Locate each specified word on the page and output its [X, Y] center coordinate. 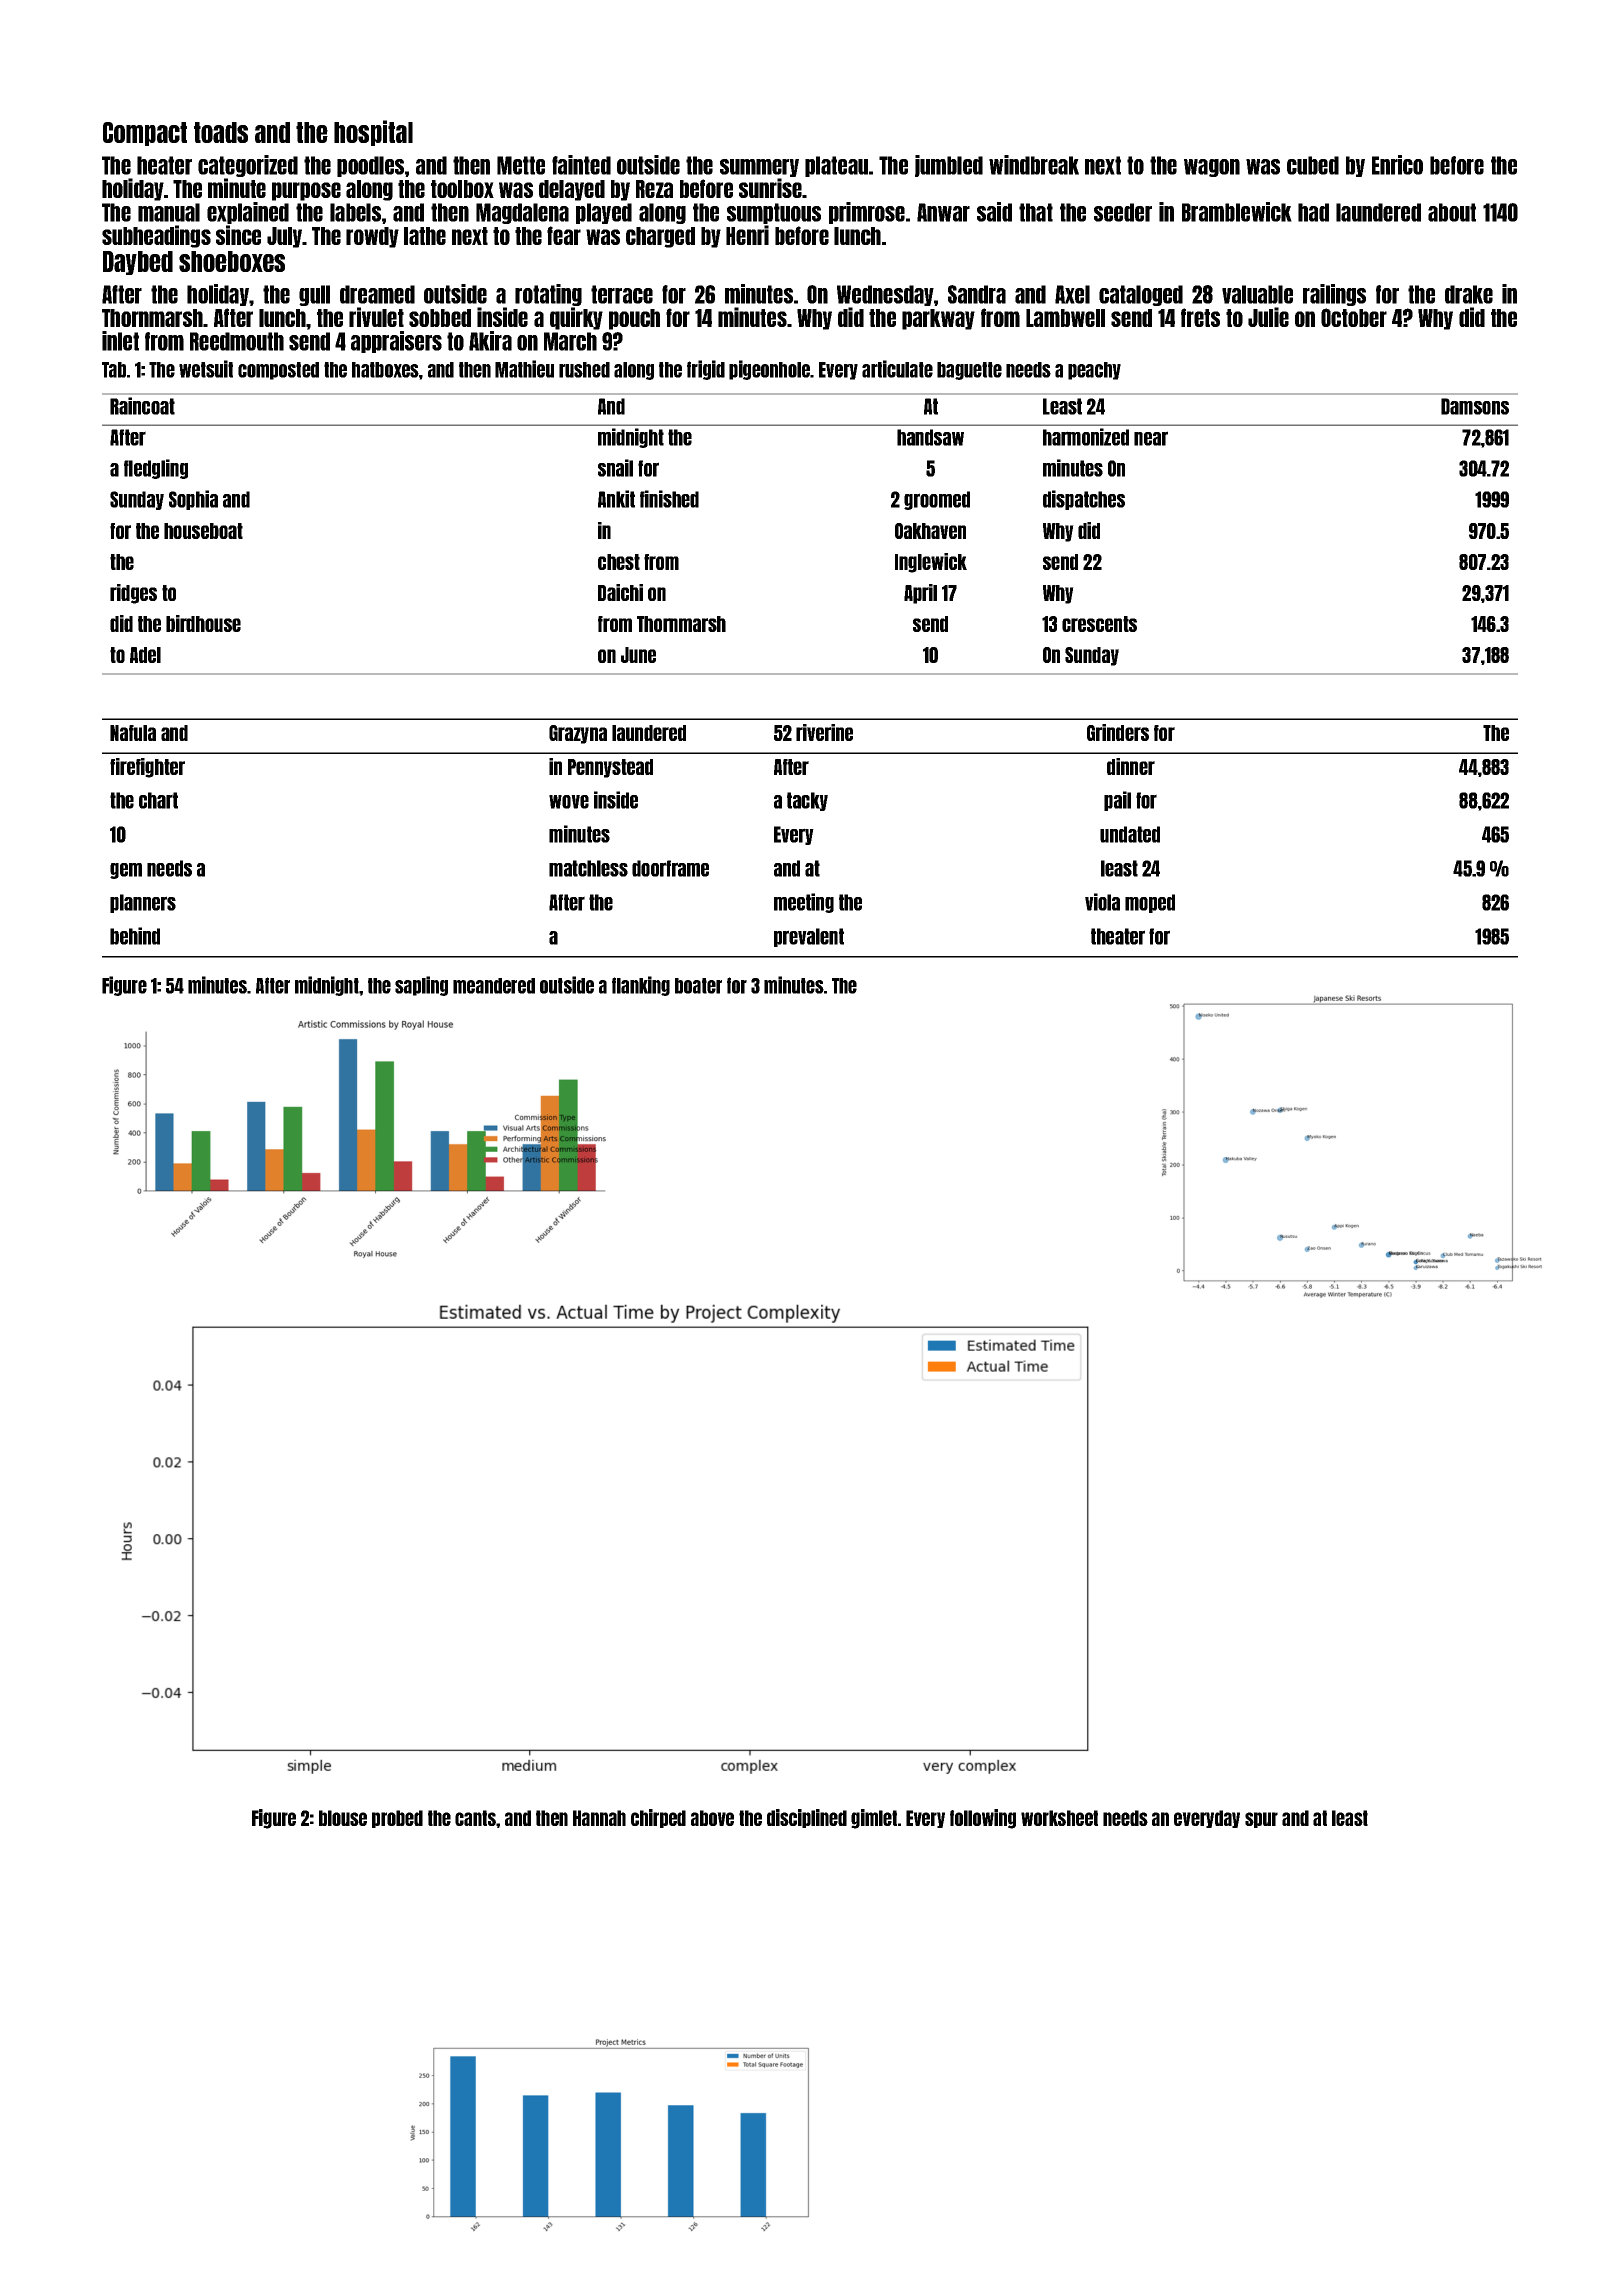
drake [1469, 294]
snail [615, 468]
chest [619, 562]
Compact [145, 134]
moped [1150, 903]
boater [698, 986]
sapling [421, 986]
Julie [1268, 317]
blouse [343, 1818]
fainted [581, 165]
